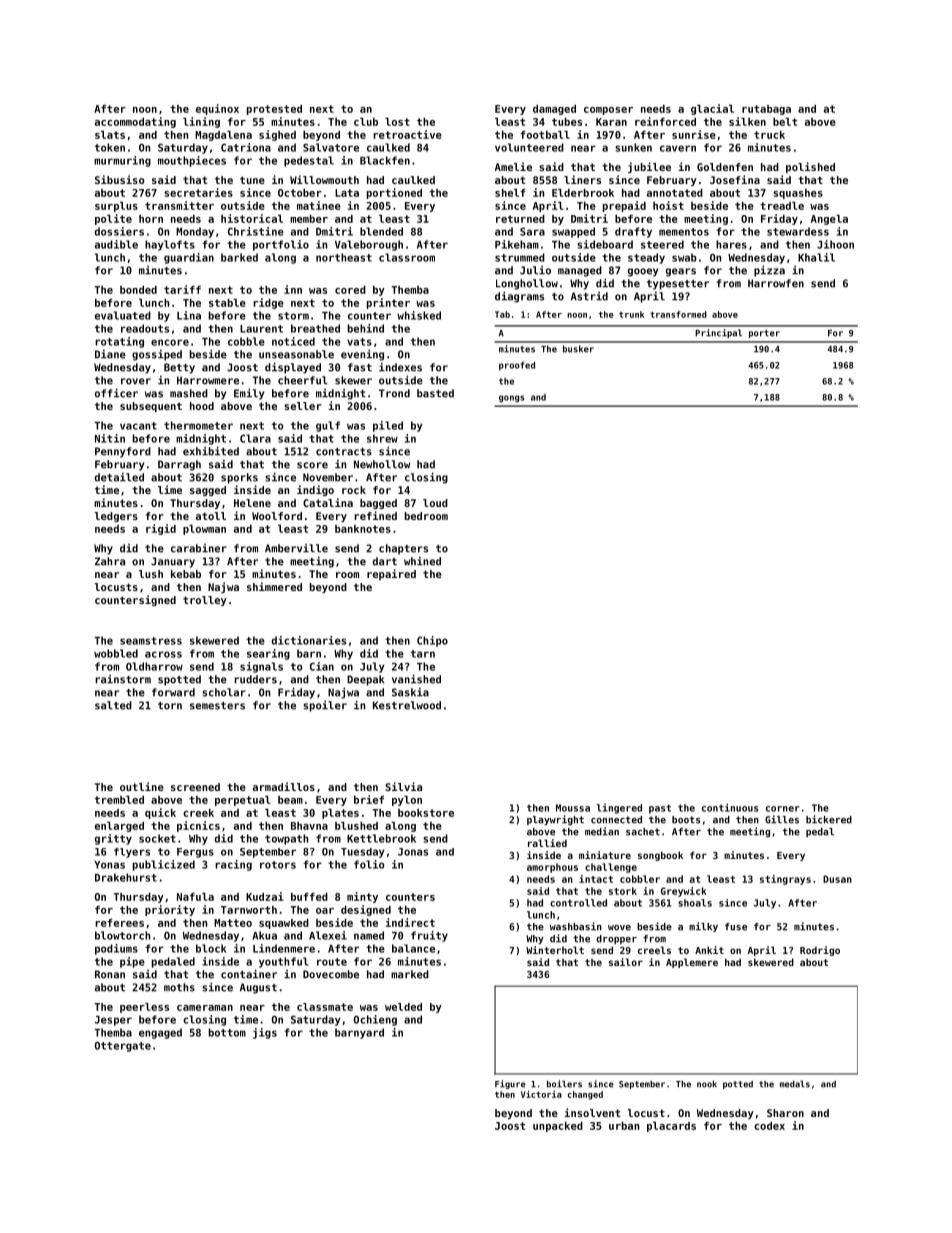  Describe the element at coordinates (835, 244) in the page. I see `Jihoon` at that location.
